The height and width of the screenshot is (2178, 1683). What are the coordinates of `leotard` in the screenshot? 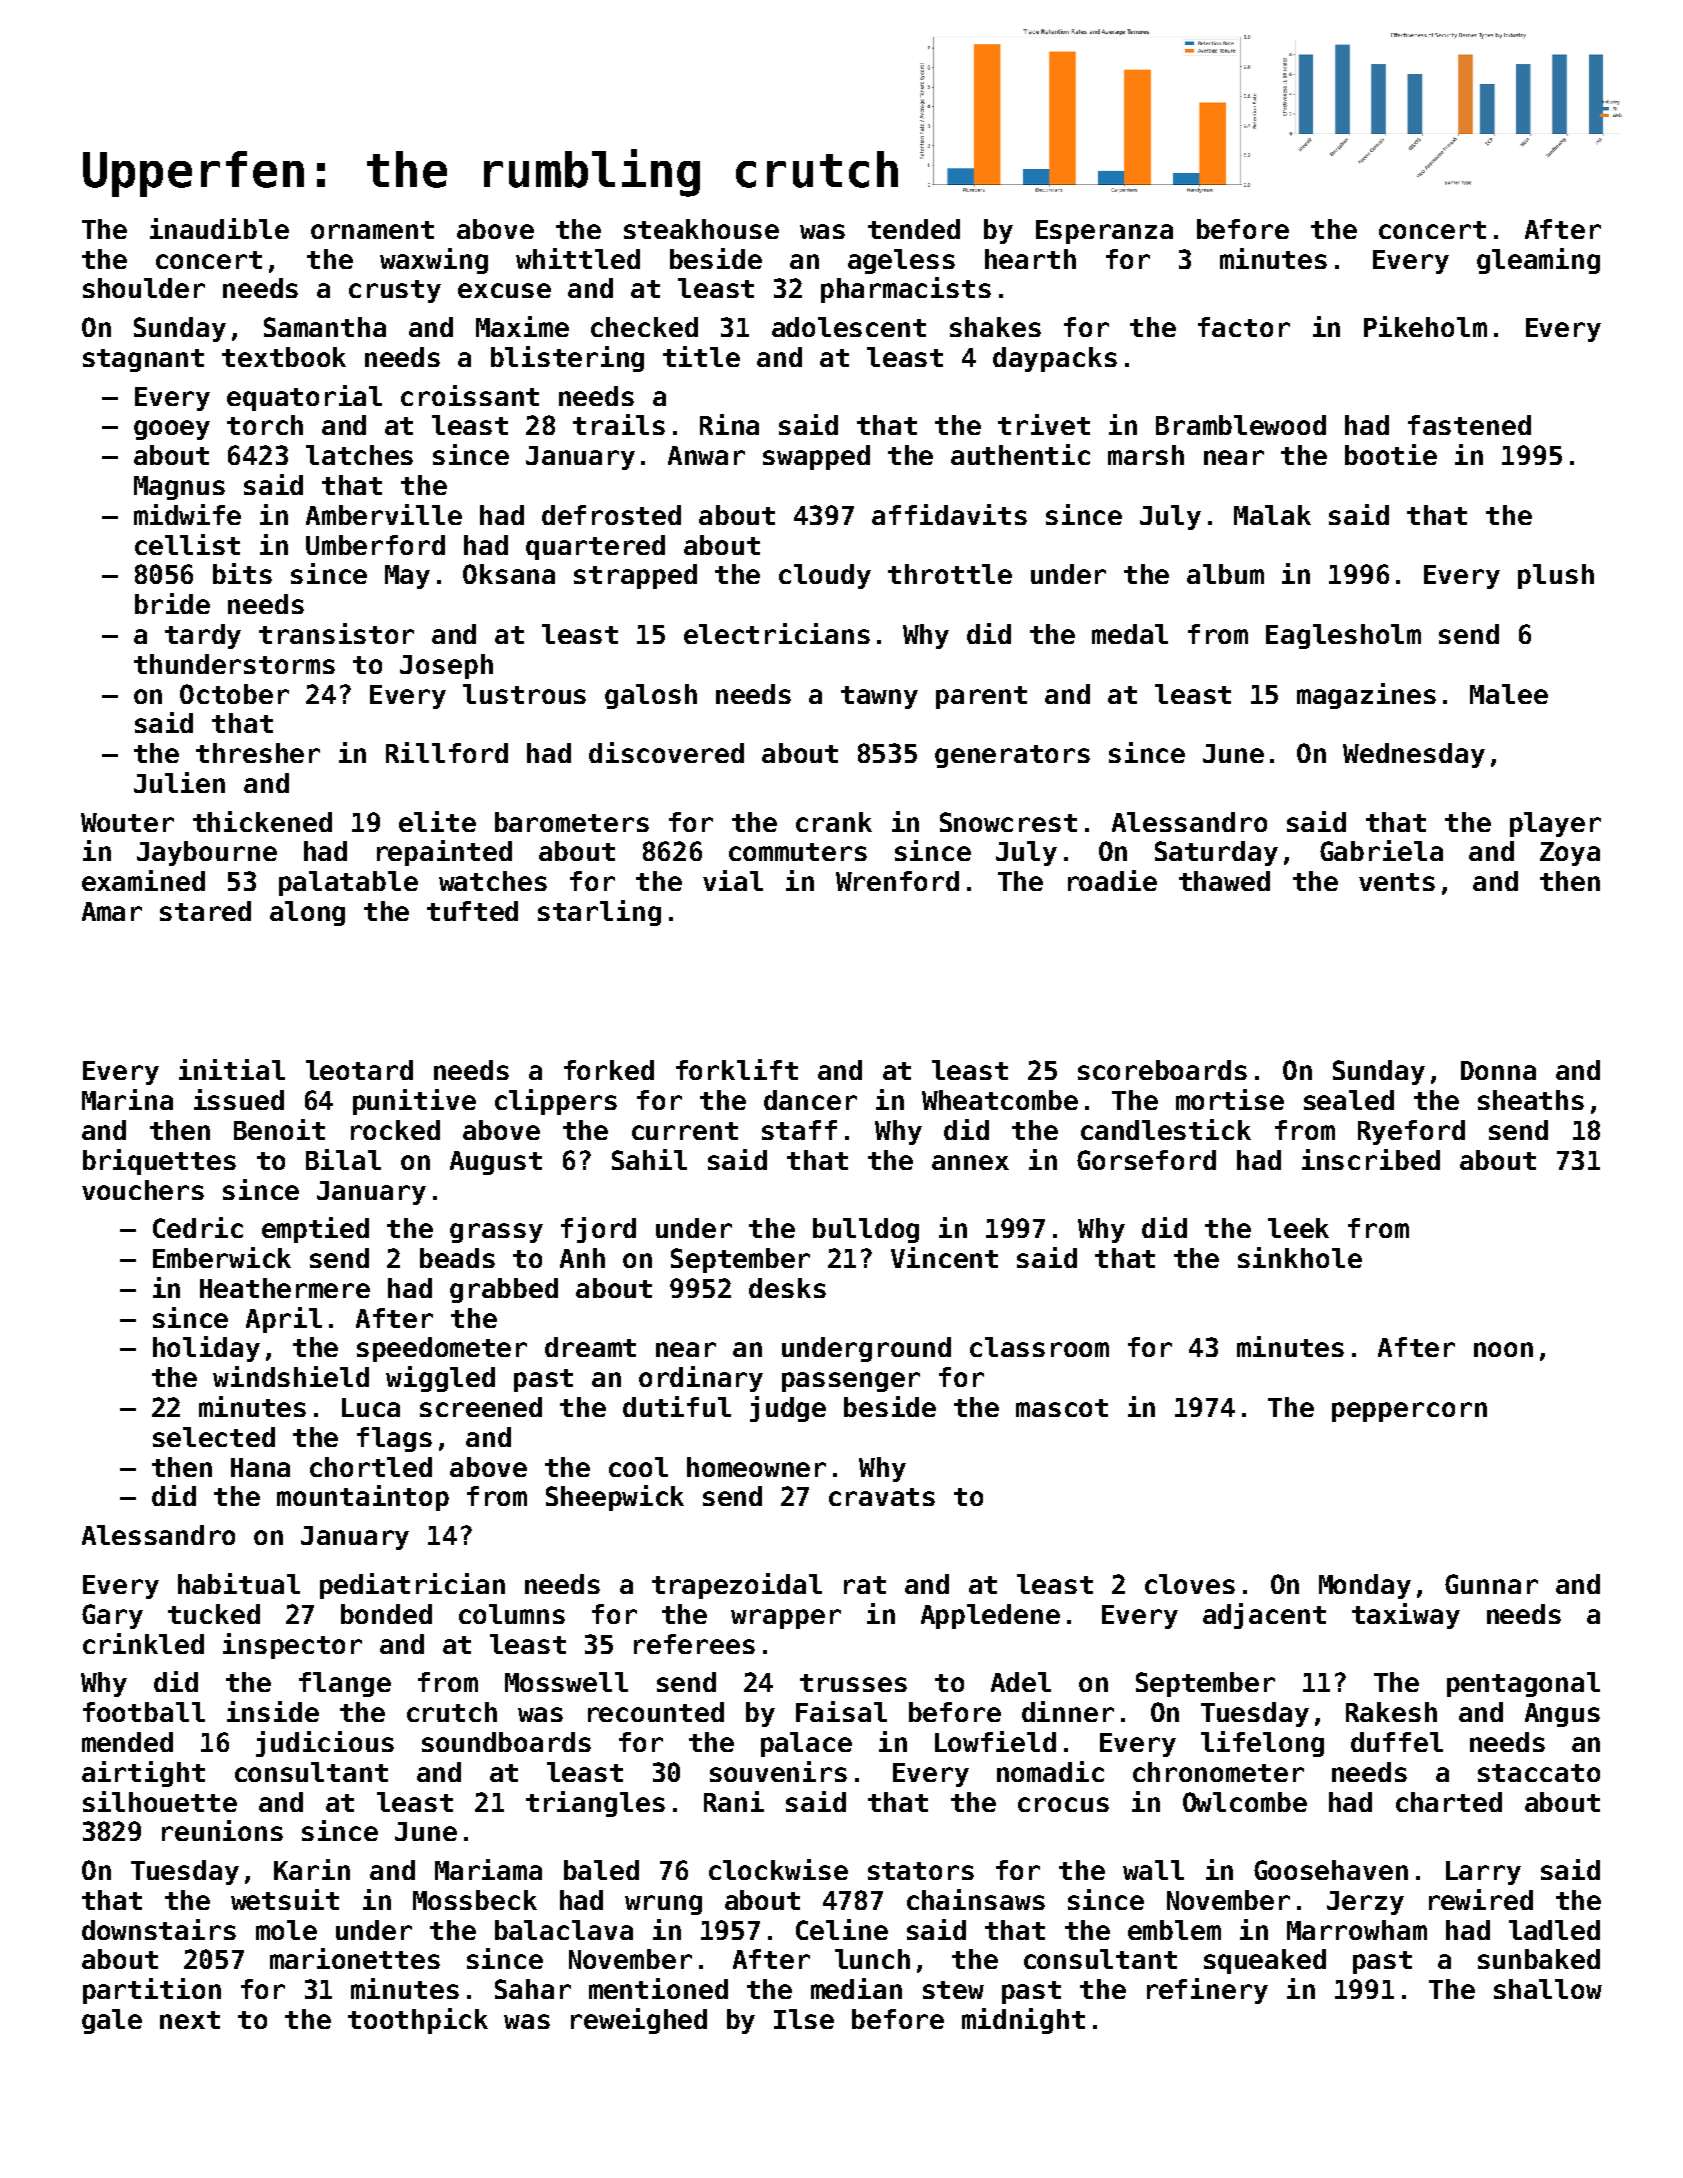 It's located at (359, 1070).
